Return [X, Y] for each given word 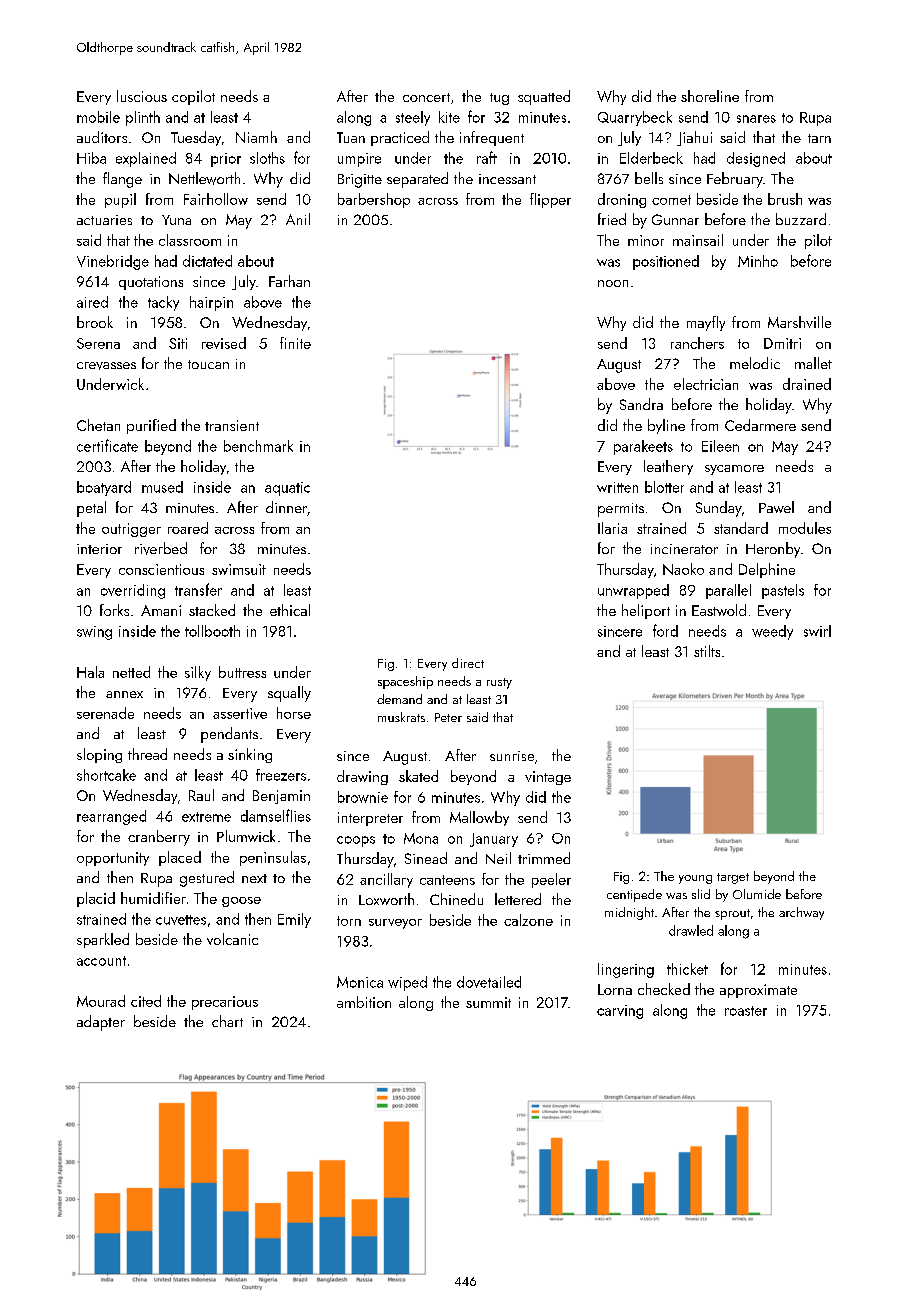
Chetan [98, 425]
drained [807, 384]
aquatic [287, 489]
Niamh [256, 137]
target [733, 878]
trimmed [544, 858]
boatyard [104, 488]
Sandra [641, 404]
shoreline [710, 96]
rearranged [111, 817]
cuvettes [181, 920]
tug [499, 99]
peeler [551, 880]
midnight [629, 913]
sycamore [734, 470]
